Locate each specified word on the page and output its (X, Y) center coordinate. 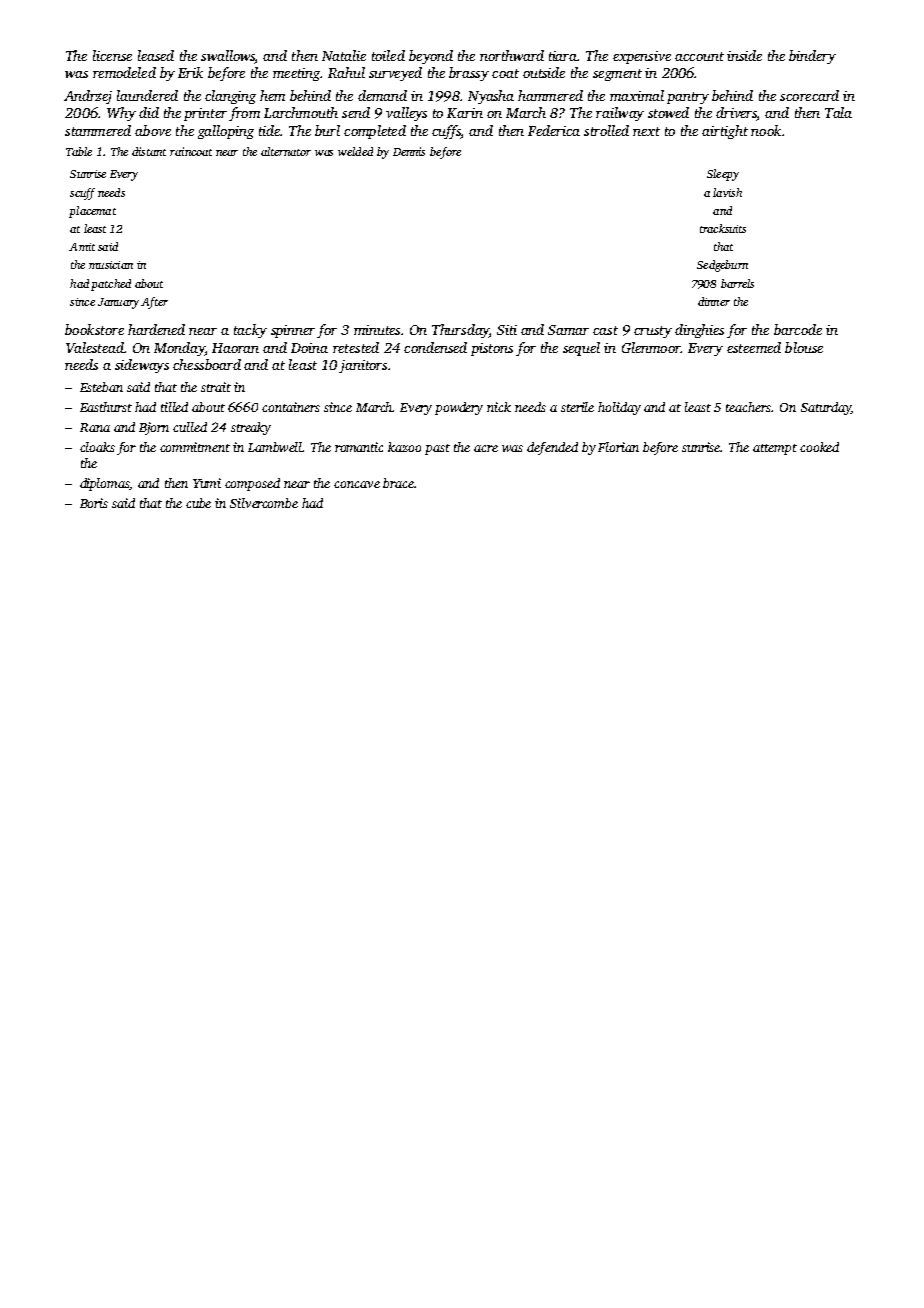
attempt (775, 449)
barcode (798, 329)
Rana (95, 427)
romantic (359, 447)
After (154, 303)
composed (252, 484)
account (699, 56)
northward (512, 55)
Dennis (409, 151)
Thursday (460, 331)
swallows (228, 55)
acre (486, 448)
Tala (838, 112)
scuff (82, 194)
